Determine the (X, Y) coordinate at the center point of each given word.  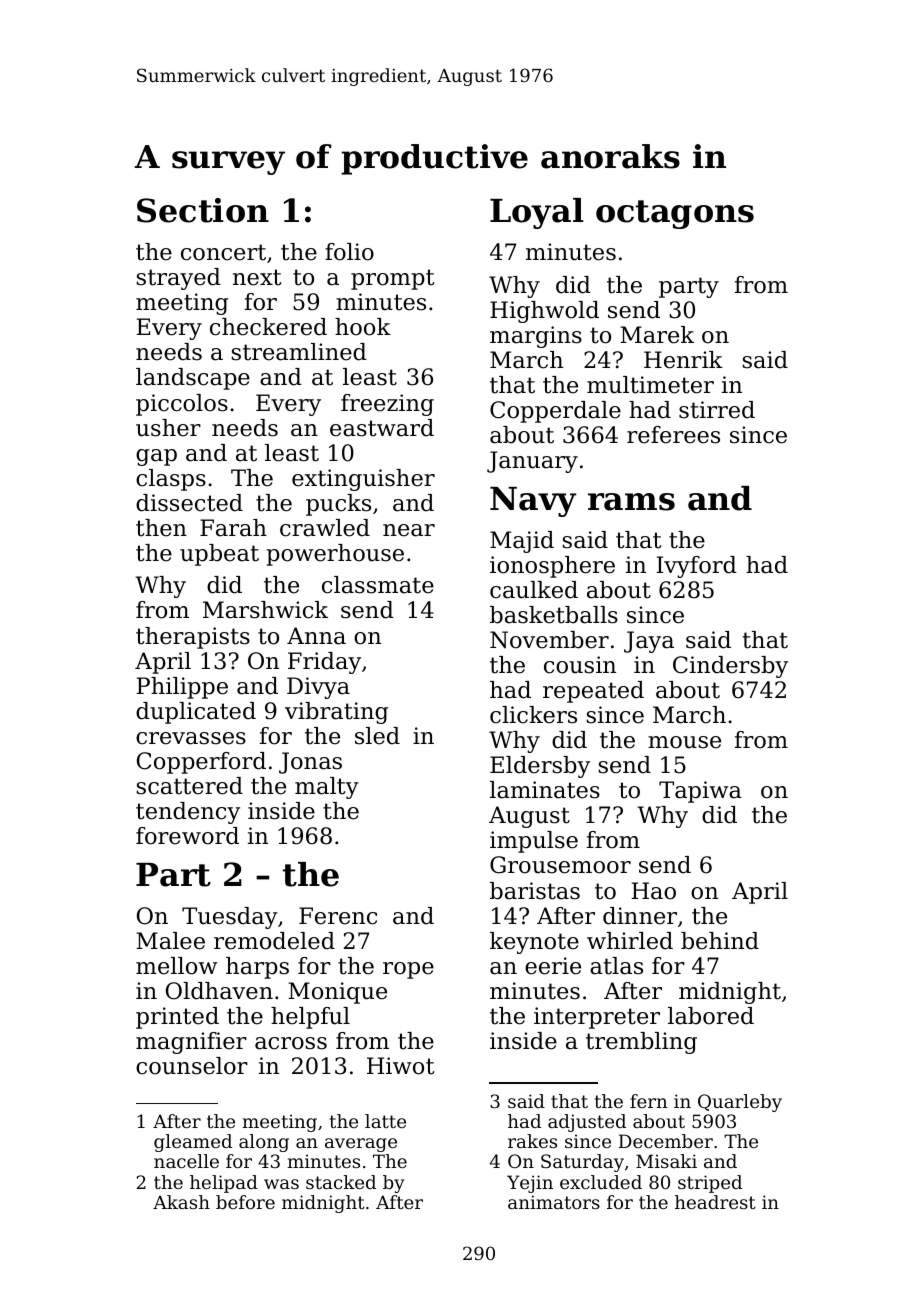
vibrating (336, 713)
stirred (717, 410)
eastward (382, 428)
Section (203, 210)
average (361, 1145)
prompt (392, 279)
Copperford (201, 763)
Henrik (683, 360)
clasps (171, 480)
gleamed (193, 1143)
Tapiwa (700, 792)
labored (711, 1016)
